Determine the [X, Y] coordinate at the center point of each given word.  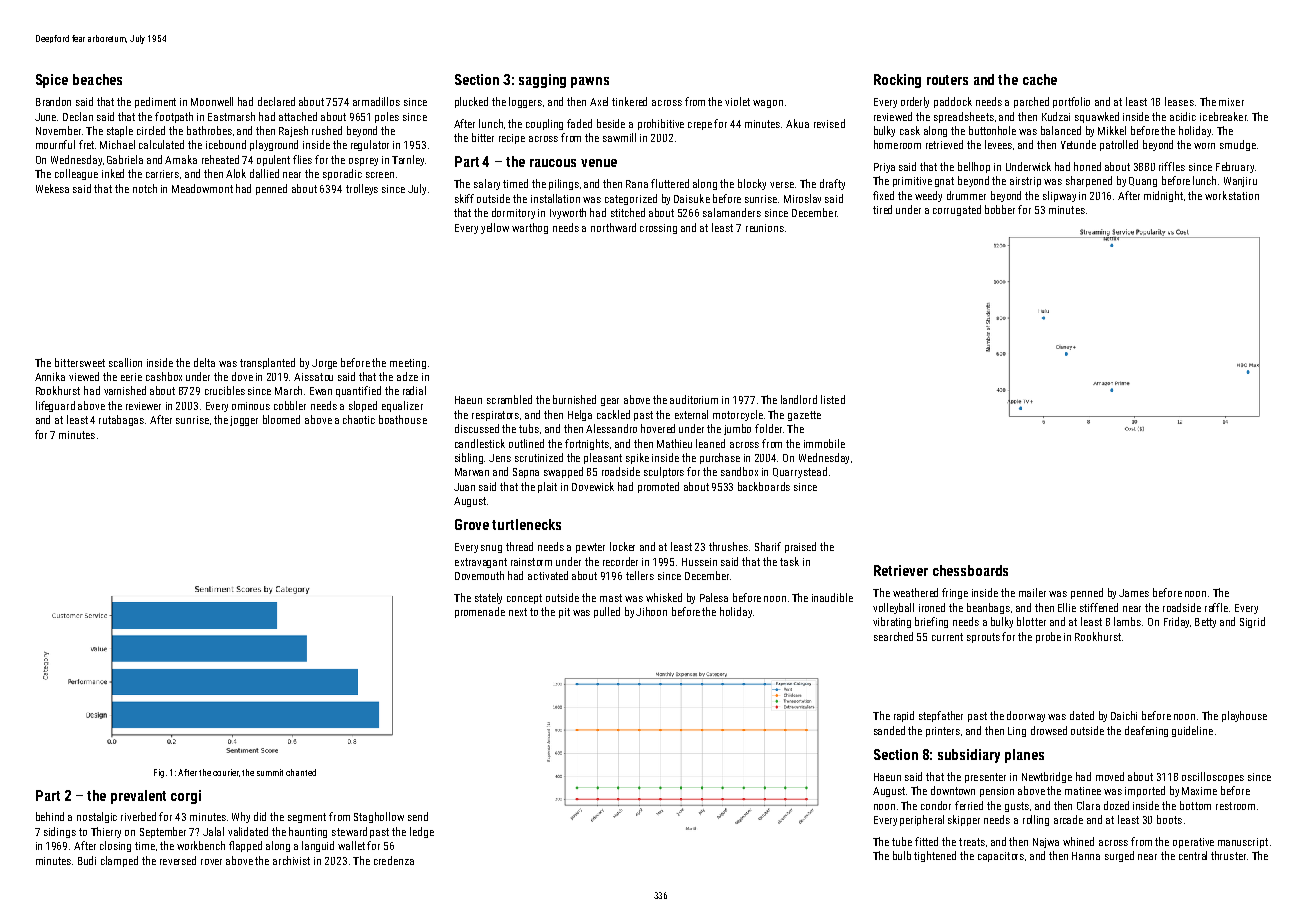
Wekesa [52, 188]
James [1134, 593]
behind [50, 816]
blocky [752, 184]
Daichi [1124, 715]
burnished [574, 399]
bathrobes [209, 130]
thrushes [728, 546]
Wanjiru [1240, 182]
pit [564, 613]
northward [613, 227]
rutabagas [121, 420]
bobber [1000, 209]
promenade [480, 612]
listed [833, 399]
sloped [363, 406]
